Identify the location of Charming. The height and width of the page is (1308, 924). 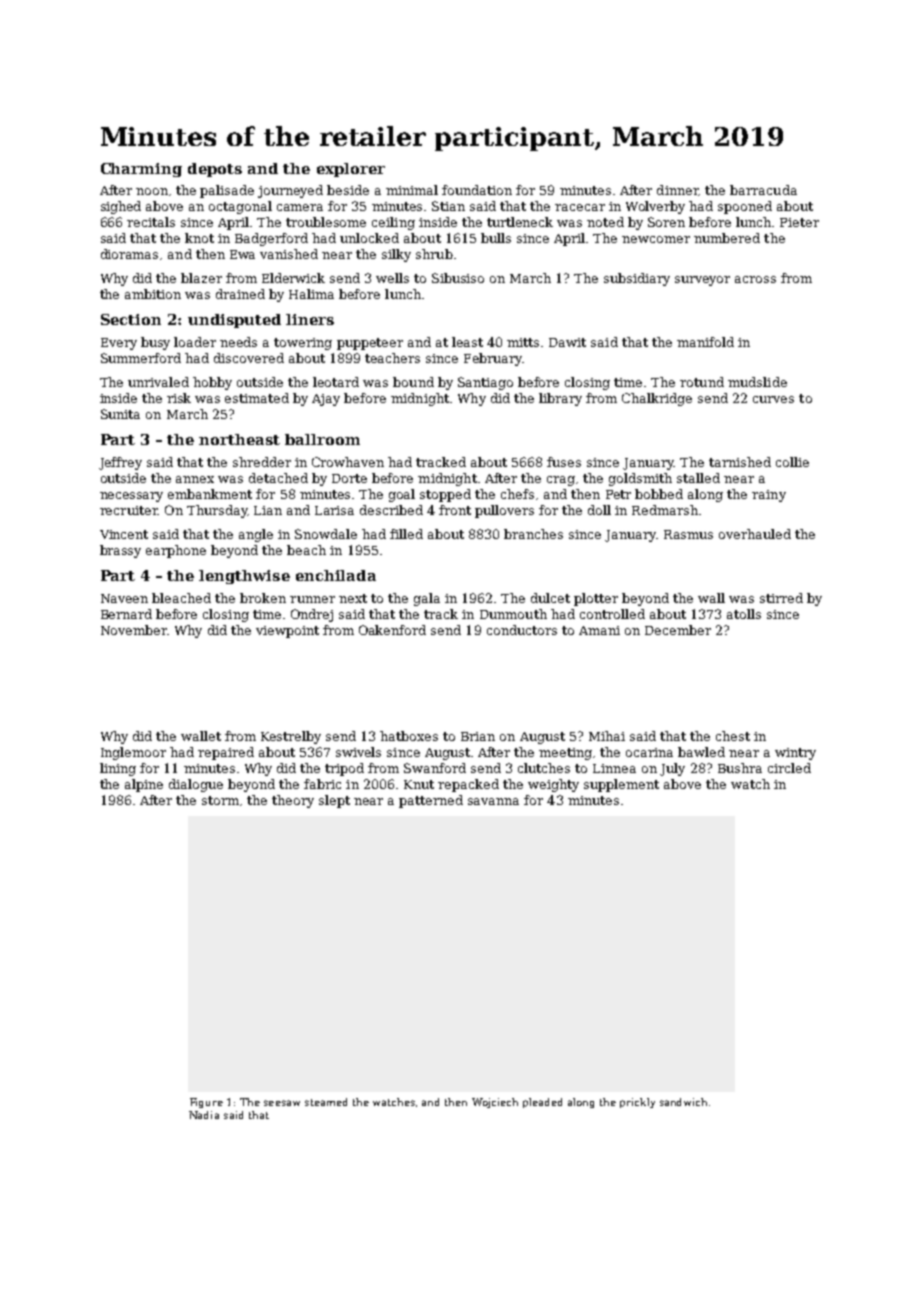
(141, 170).
